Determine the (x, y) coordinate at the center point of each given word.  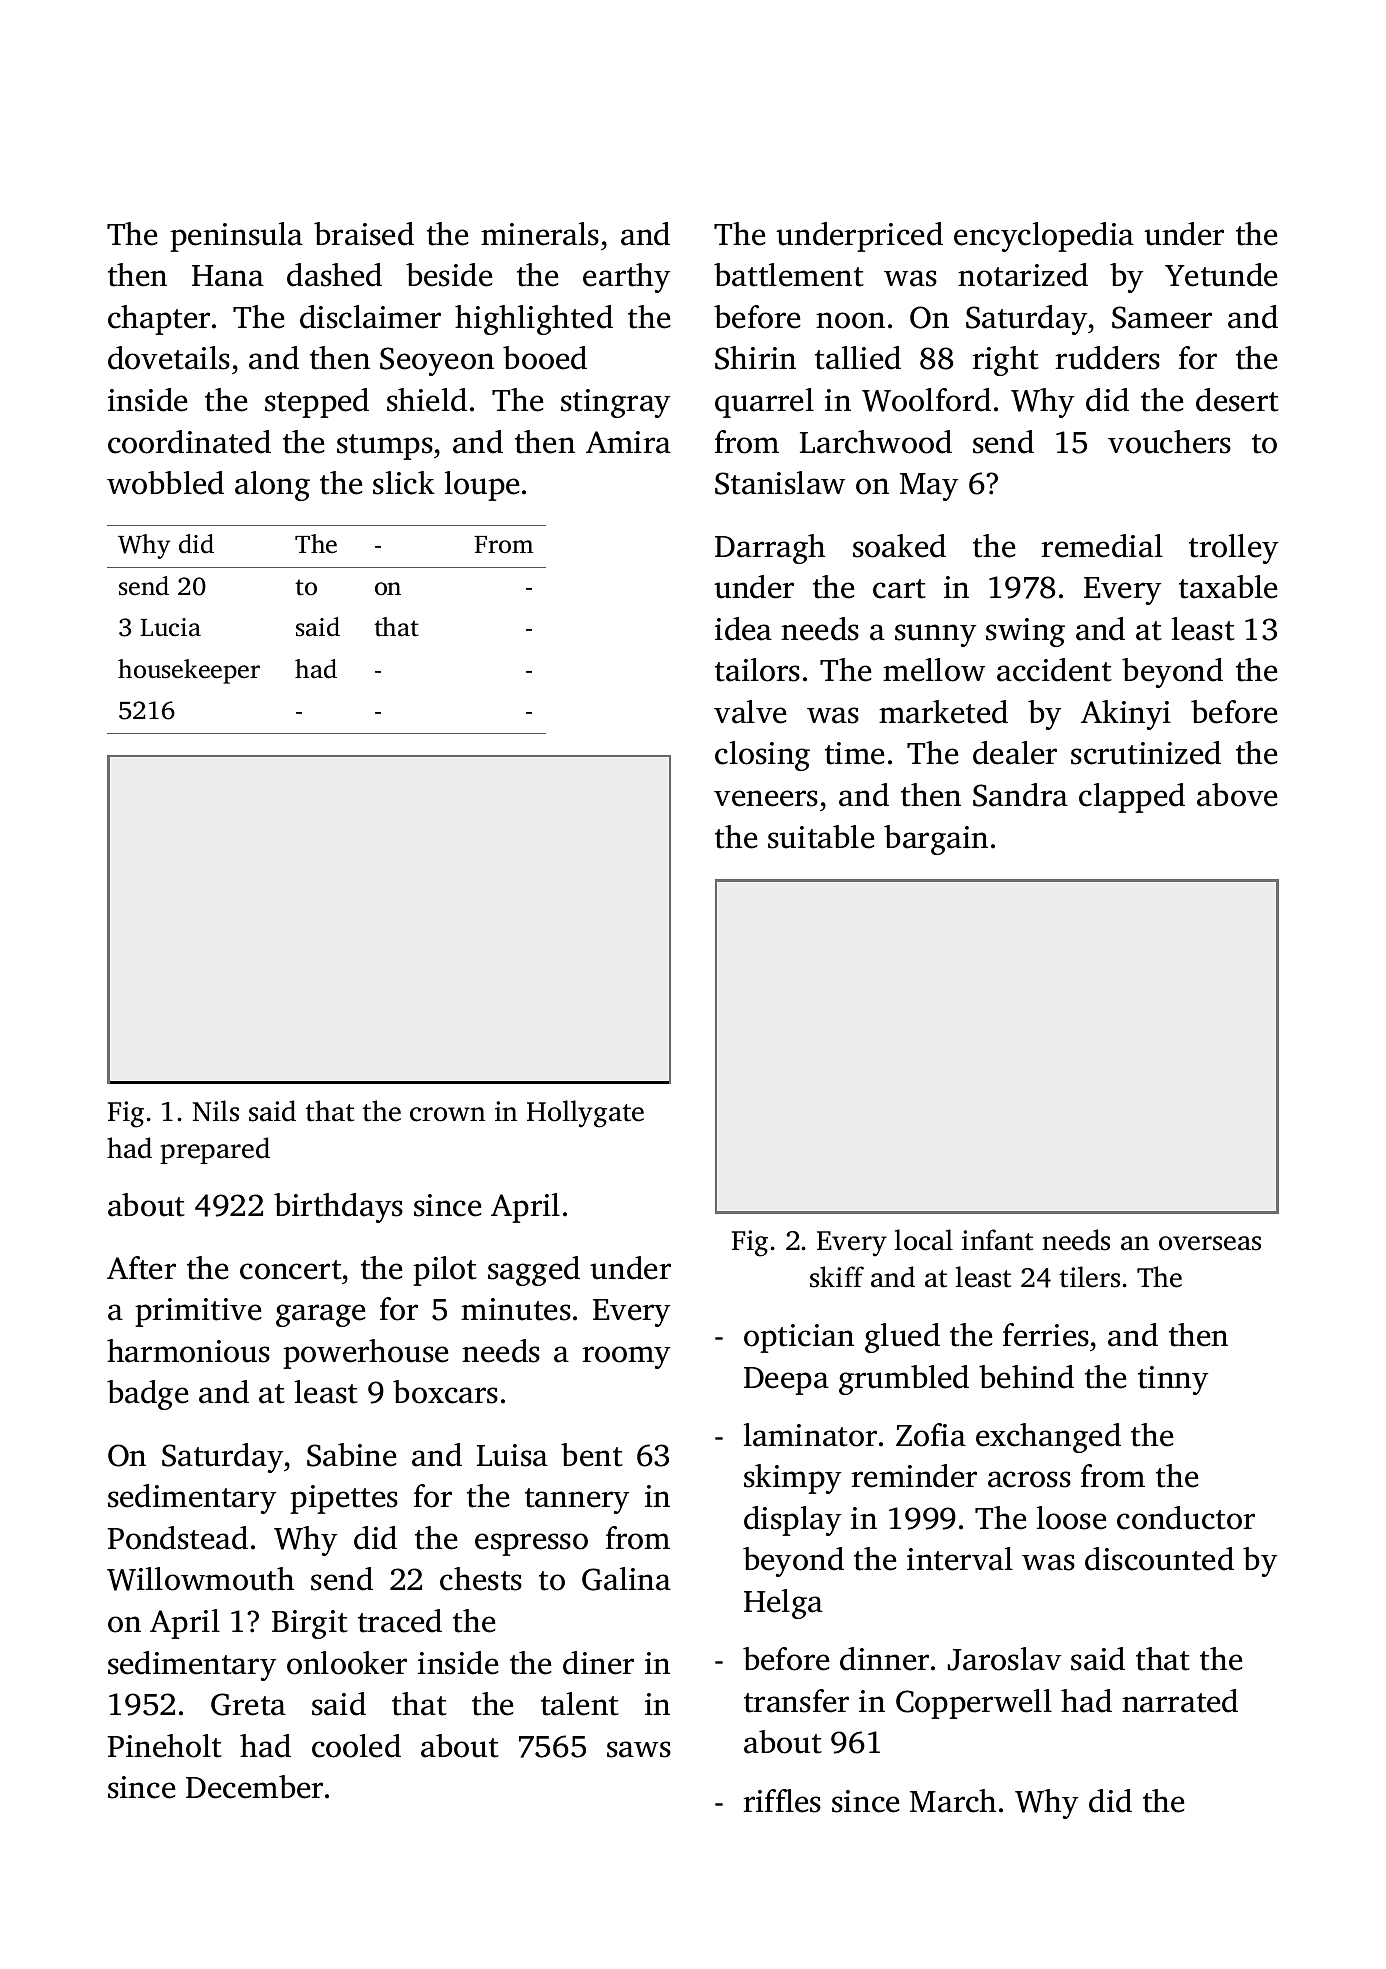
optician (799, 1338)
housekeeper (189, 671)
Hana (228, 276)
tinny (1173, 1380)
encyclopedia (1044, 237)
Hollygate (585, 1114)
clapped (1132, 798)
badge (148, 1395)
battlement (789, 275)
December (254, 1787)
